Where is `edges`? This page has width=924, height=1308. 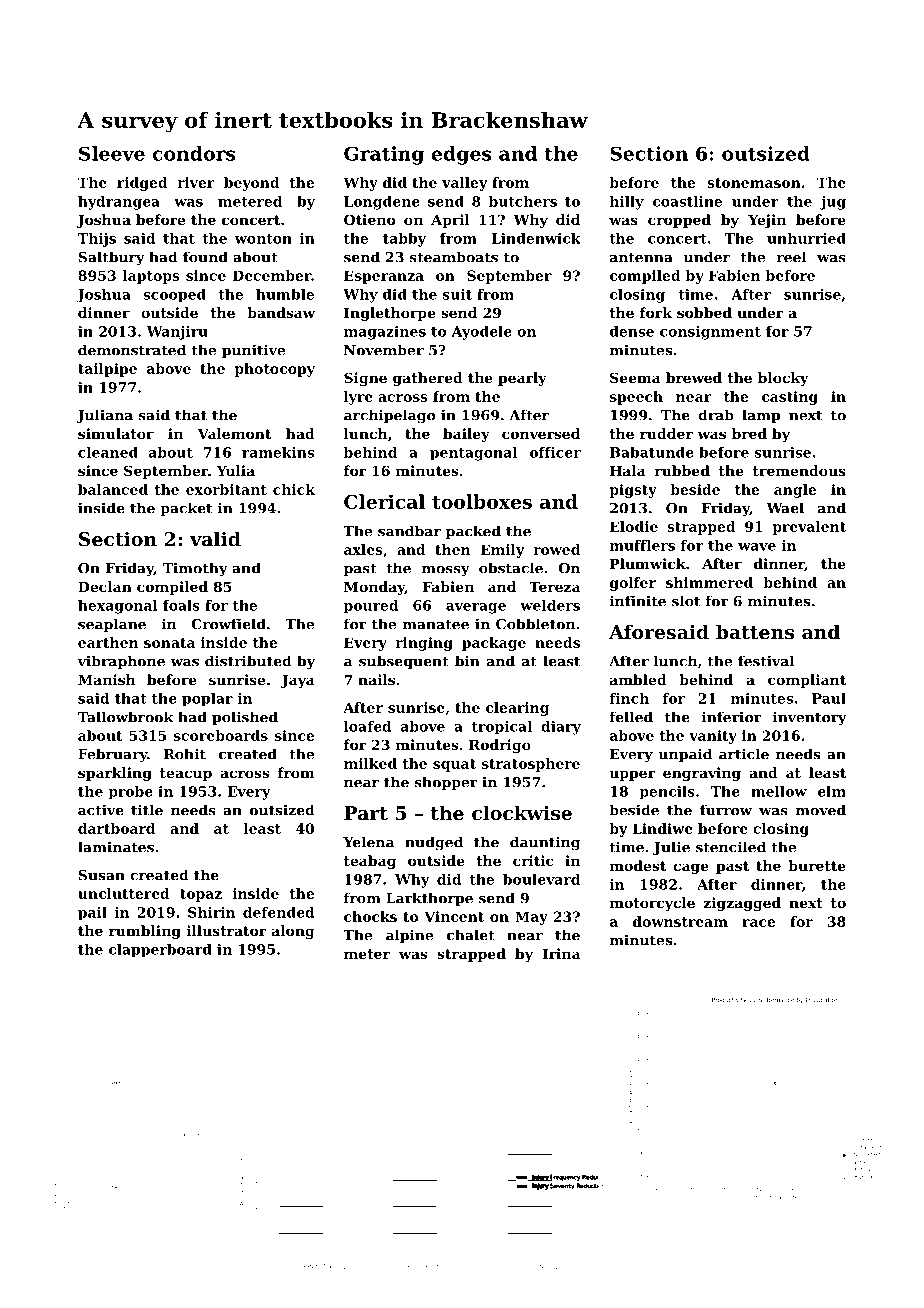 edges is located at coordinates (462, 155).
